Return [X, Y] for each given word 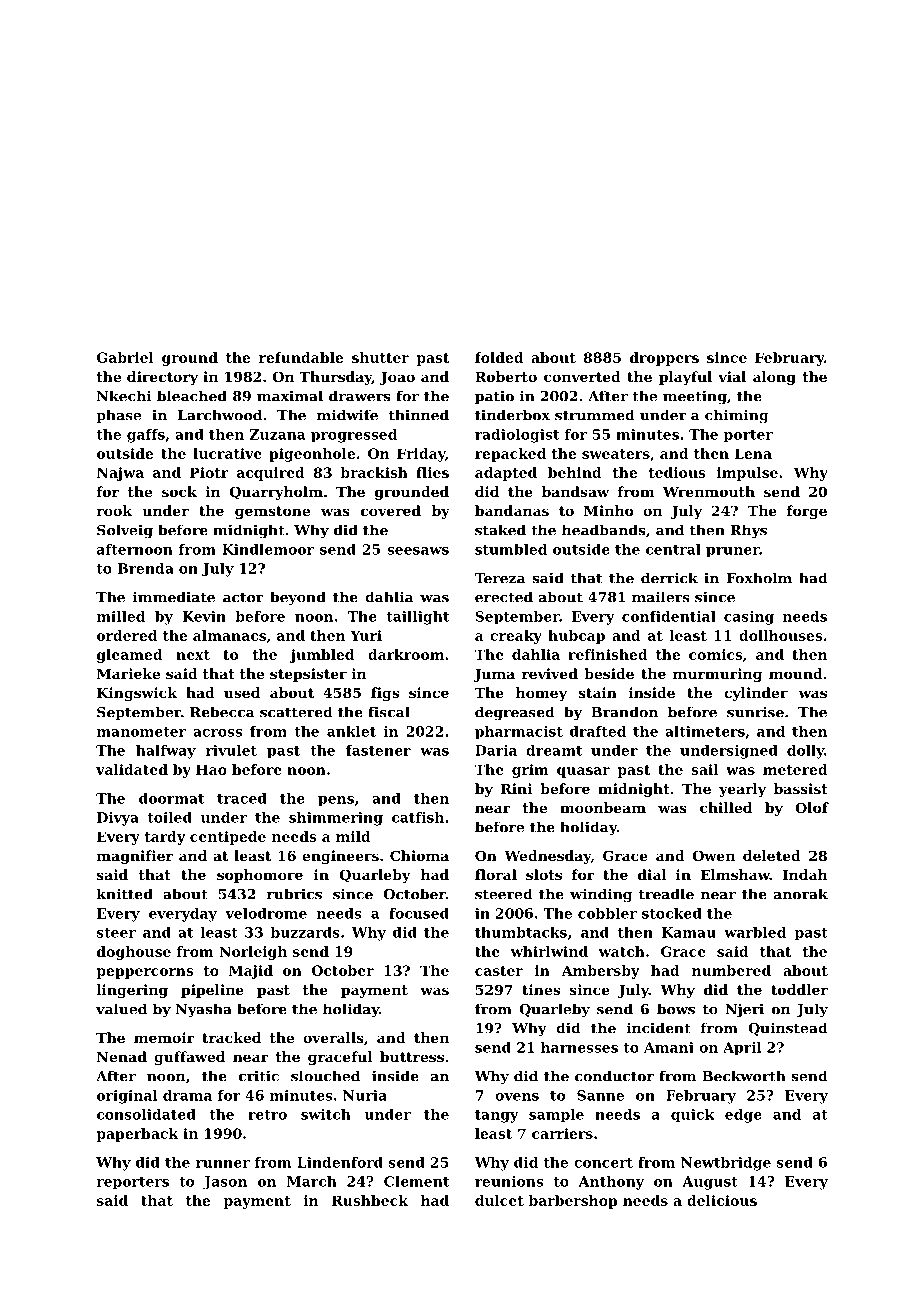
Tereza [500, 578]
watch [622, 951]
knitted [125, 894]
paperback [137, 1135]
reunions [509, 1181]
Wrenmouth [709, 491]
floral [496, 874]
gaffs [146, 436]
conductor [614, 1076]
